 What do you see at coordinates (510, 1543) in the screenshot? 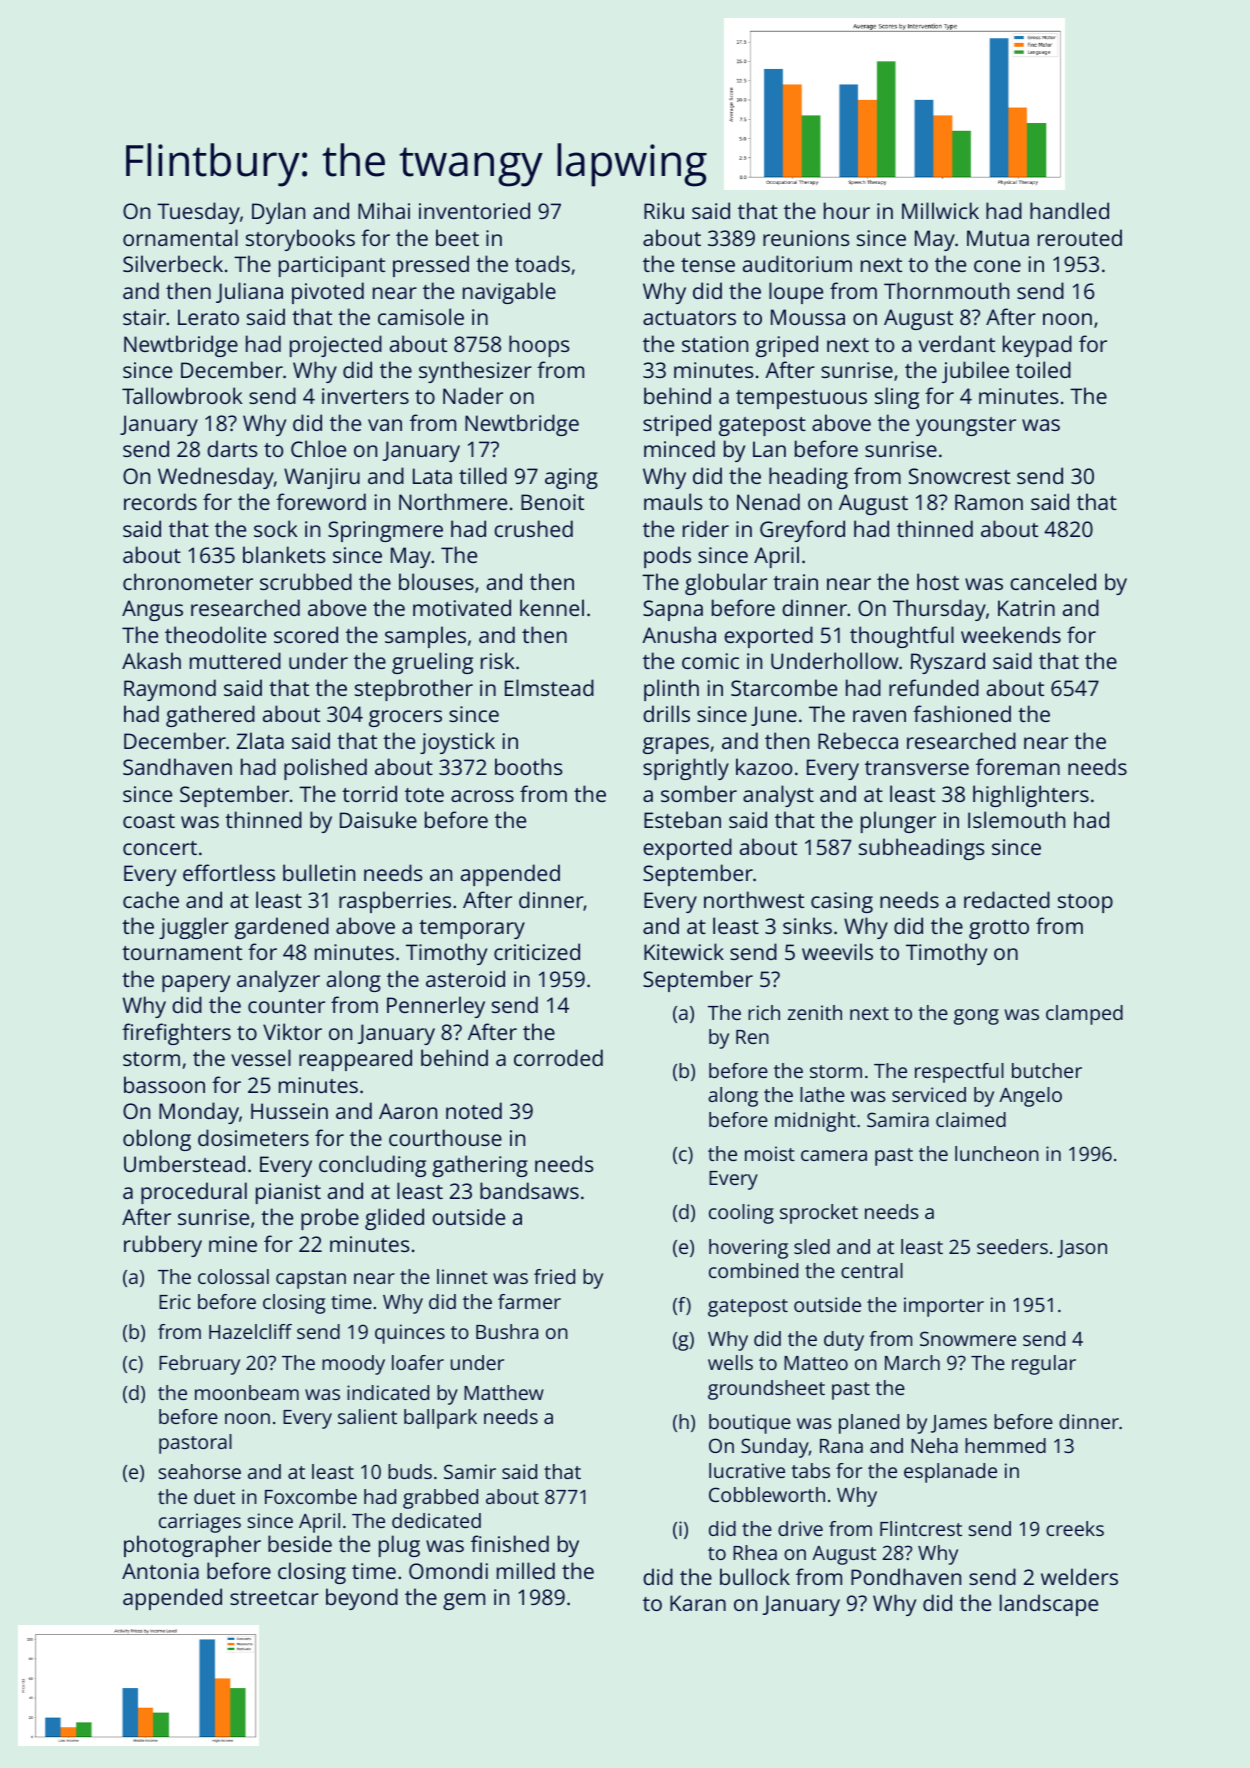
I see `finished` at bounding box center [510, 1543].
